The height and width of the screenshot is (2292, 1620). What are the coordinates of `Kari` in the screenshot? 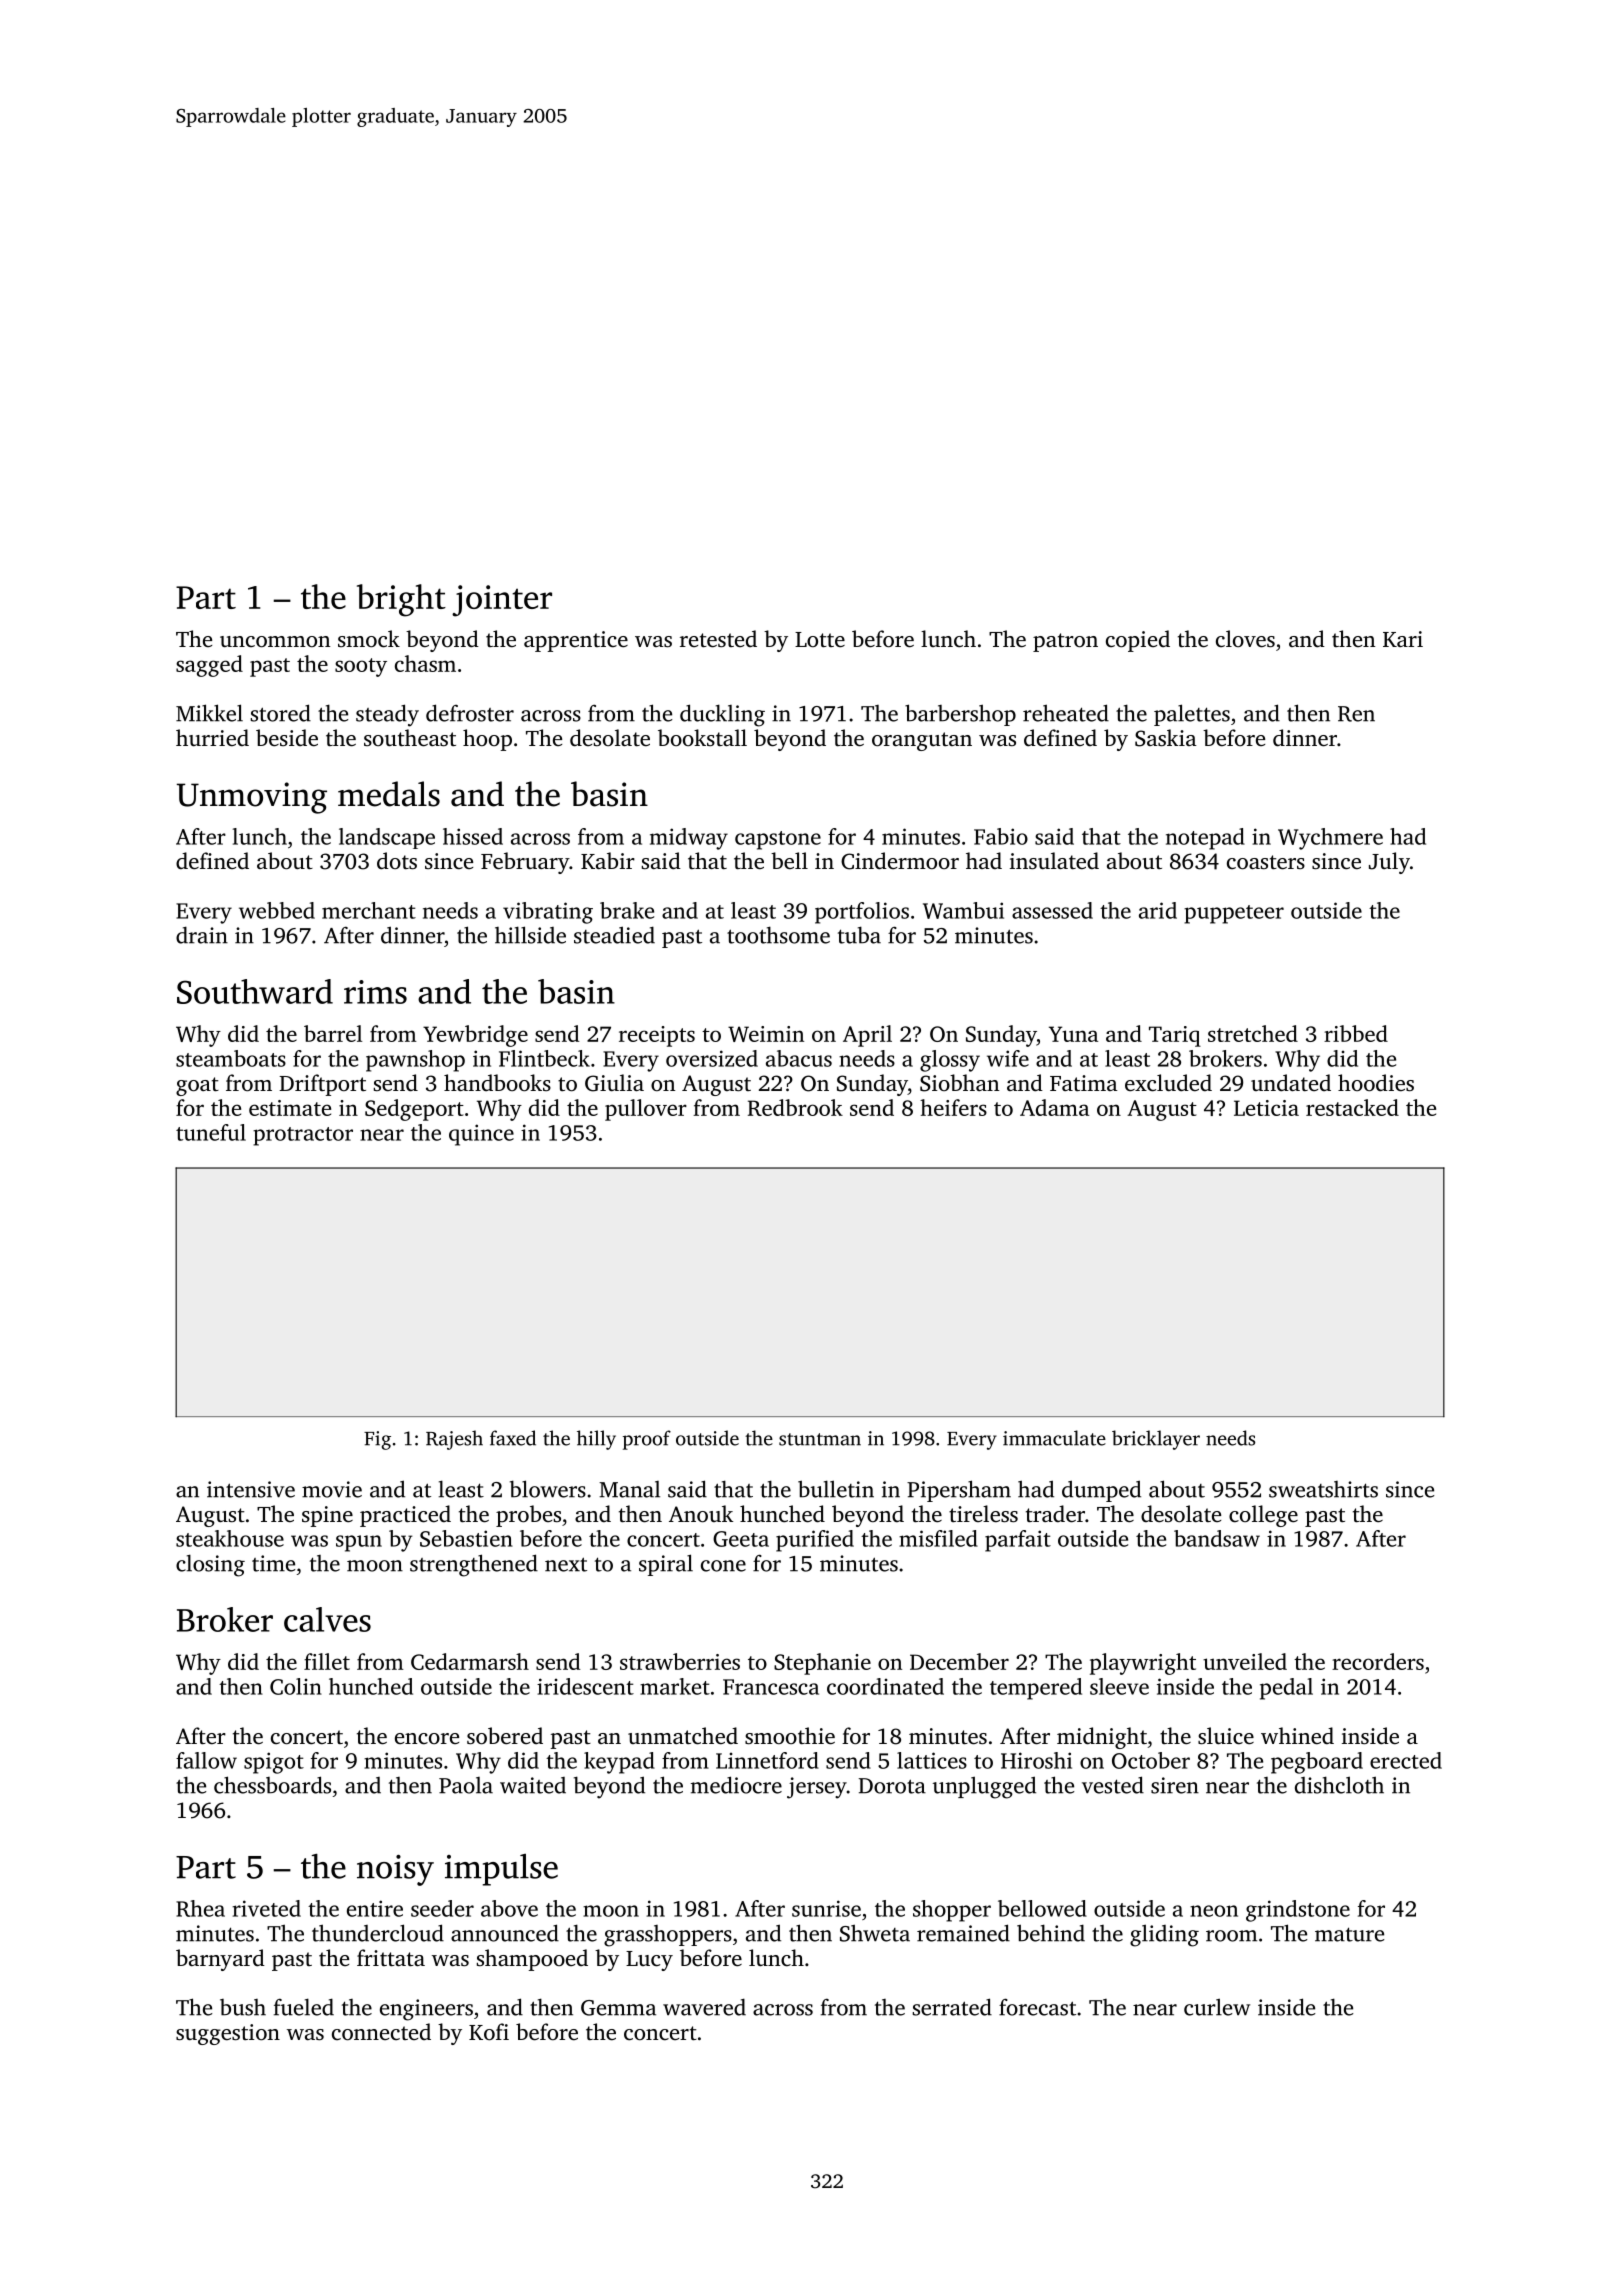 It's located at (1403, 639).
